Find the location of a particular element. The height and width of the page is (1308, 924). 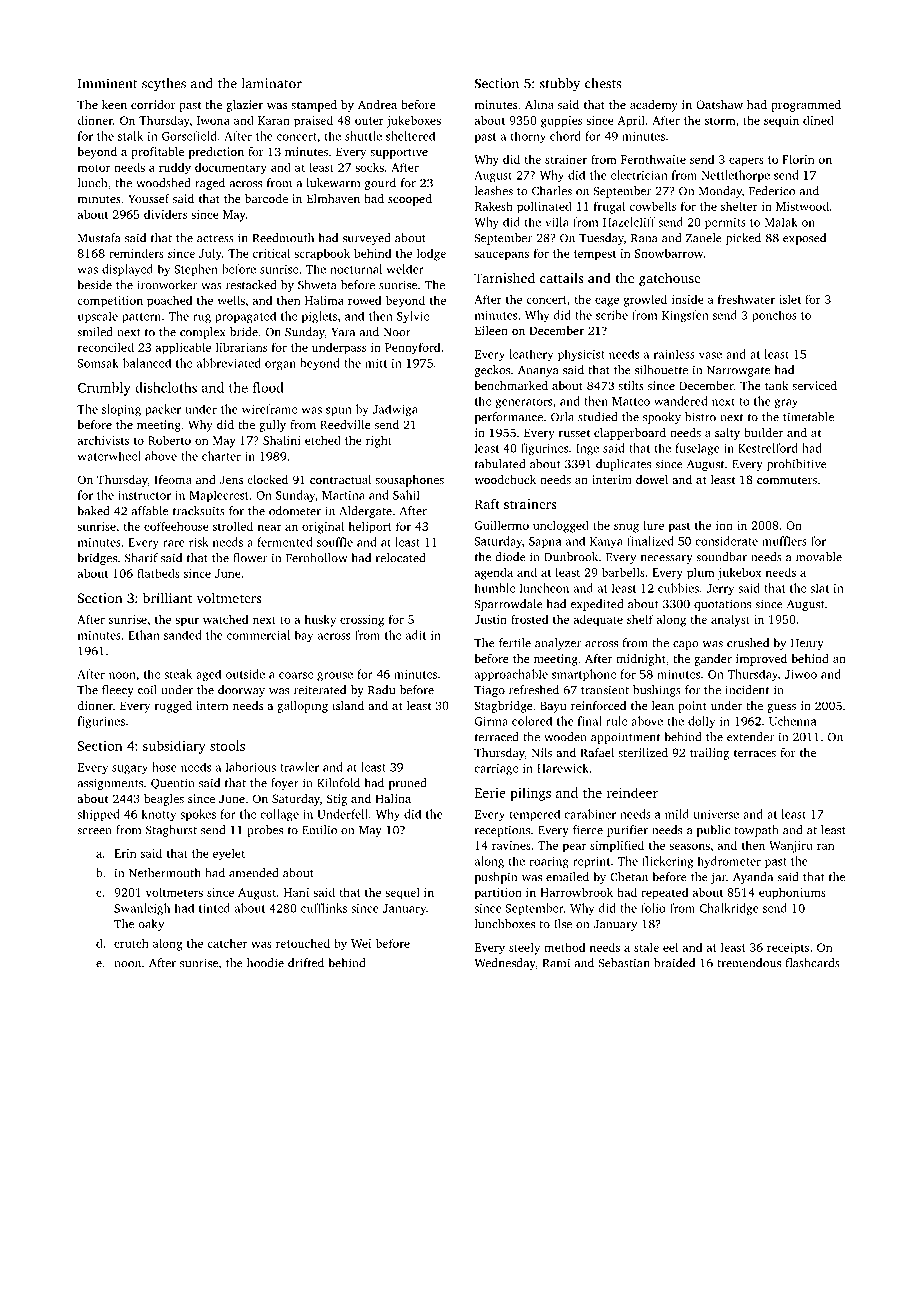

Fernhollow is located at coordinates (317, 558).
